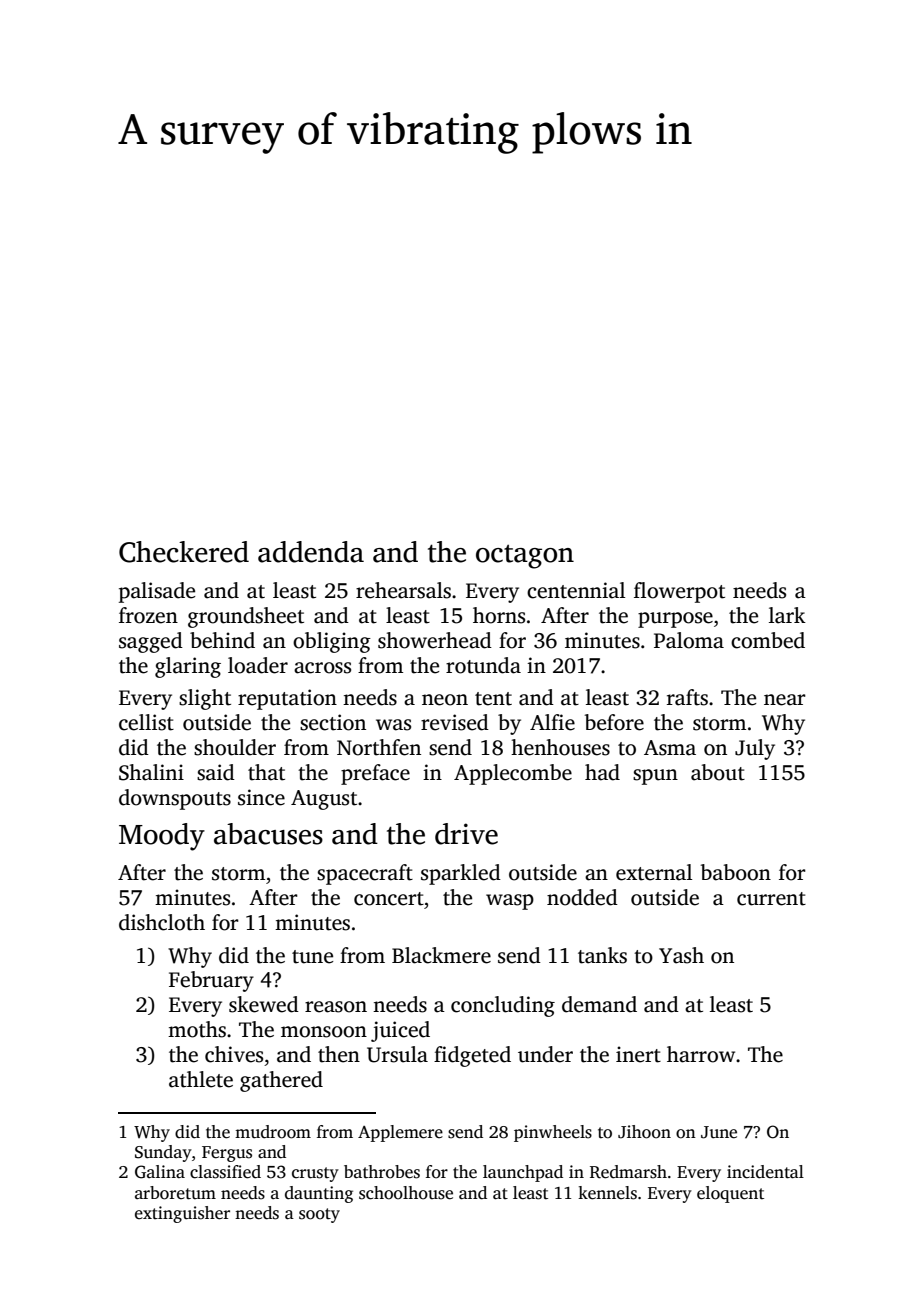  Describe the element at coordinates (730, 1194) in the screenshot. I see `eloquent` at that location.
